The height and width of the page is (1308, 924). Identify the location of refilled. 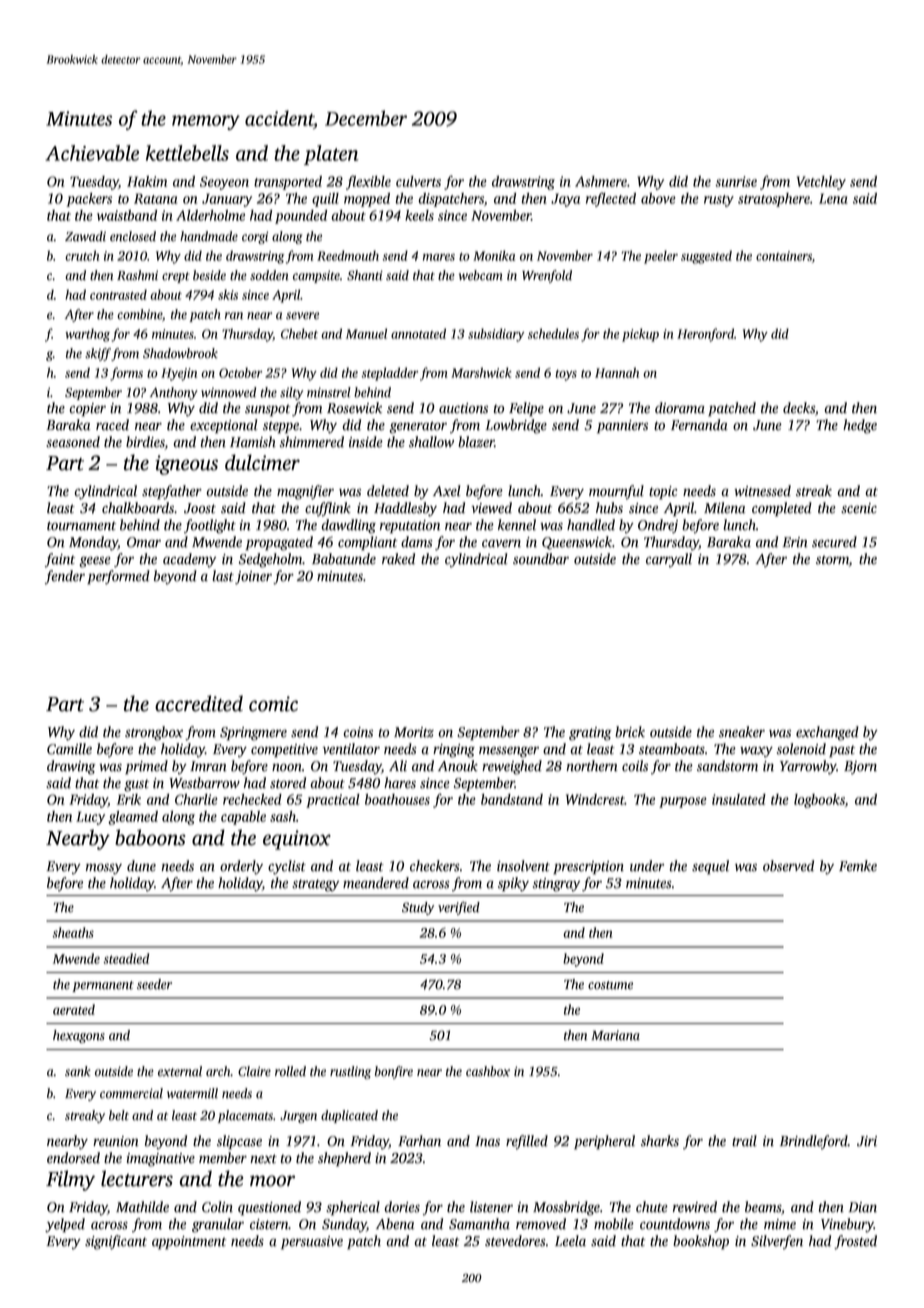
(527, 1142).
